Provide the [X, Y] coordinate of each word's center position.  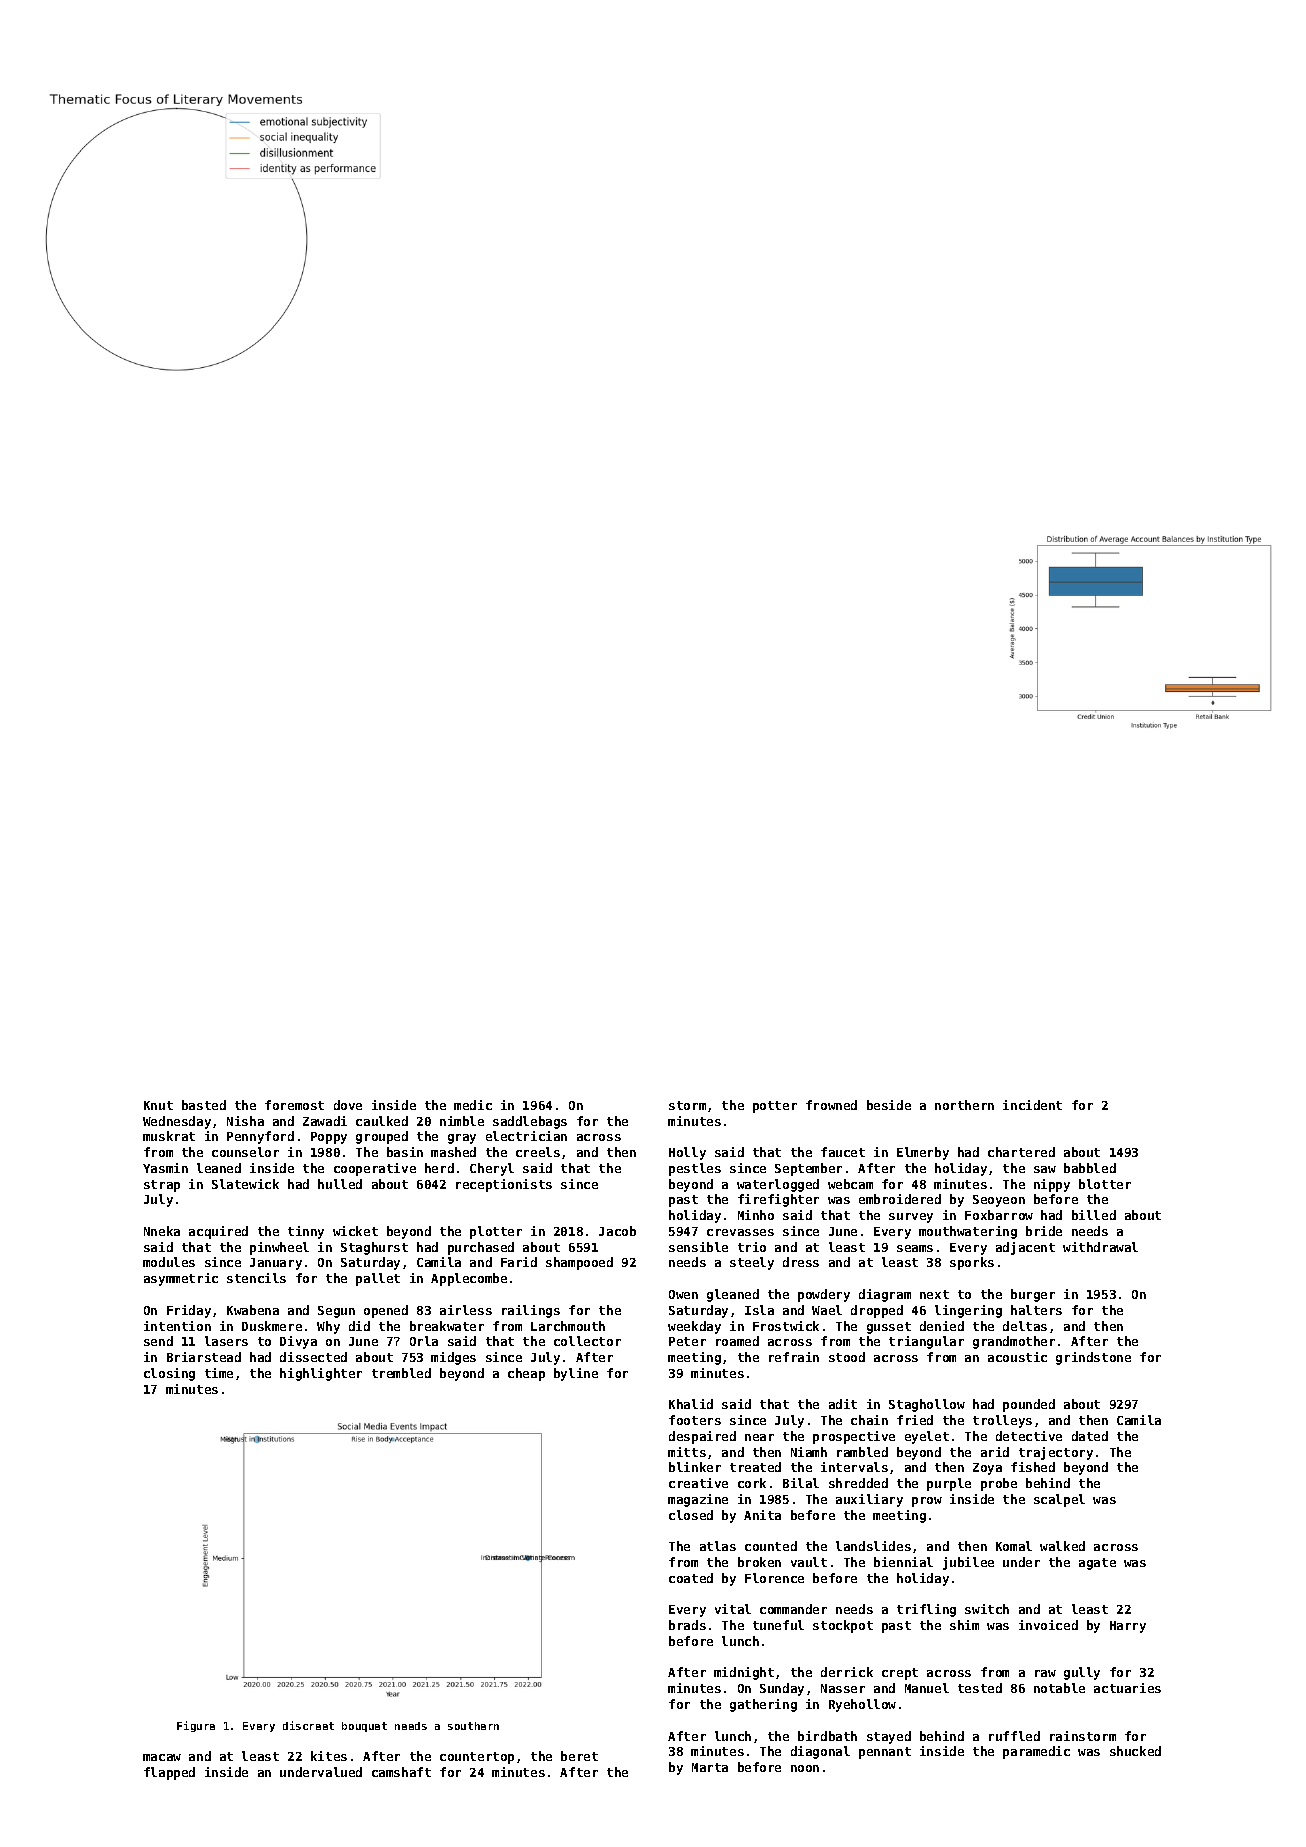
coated [691, 1578]
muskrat [169, 1136]
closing [169, 1374]
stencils [256, 1278]
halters [1036, 1310]
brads [687, 1625]
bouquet [364, 1727]
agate [1097, 1564]
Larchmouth [568, 1326]
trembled [401, 1373]
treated [755, 1467]
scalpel [1059, 1500]
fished [1033, 1467]
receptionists [504, 1185]
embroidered [900, 1199]
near [759, 1437]
